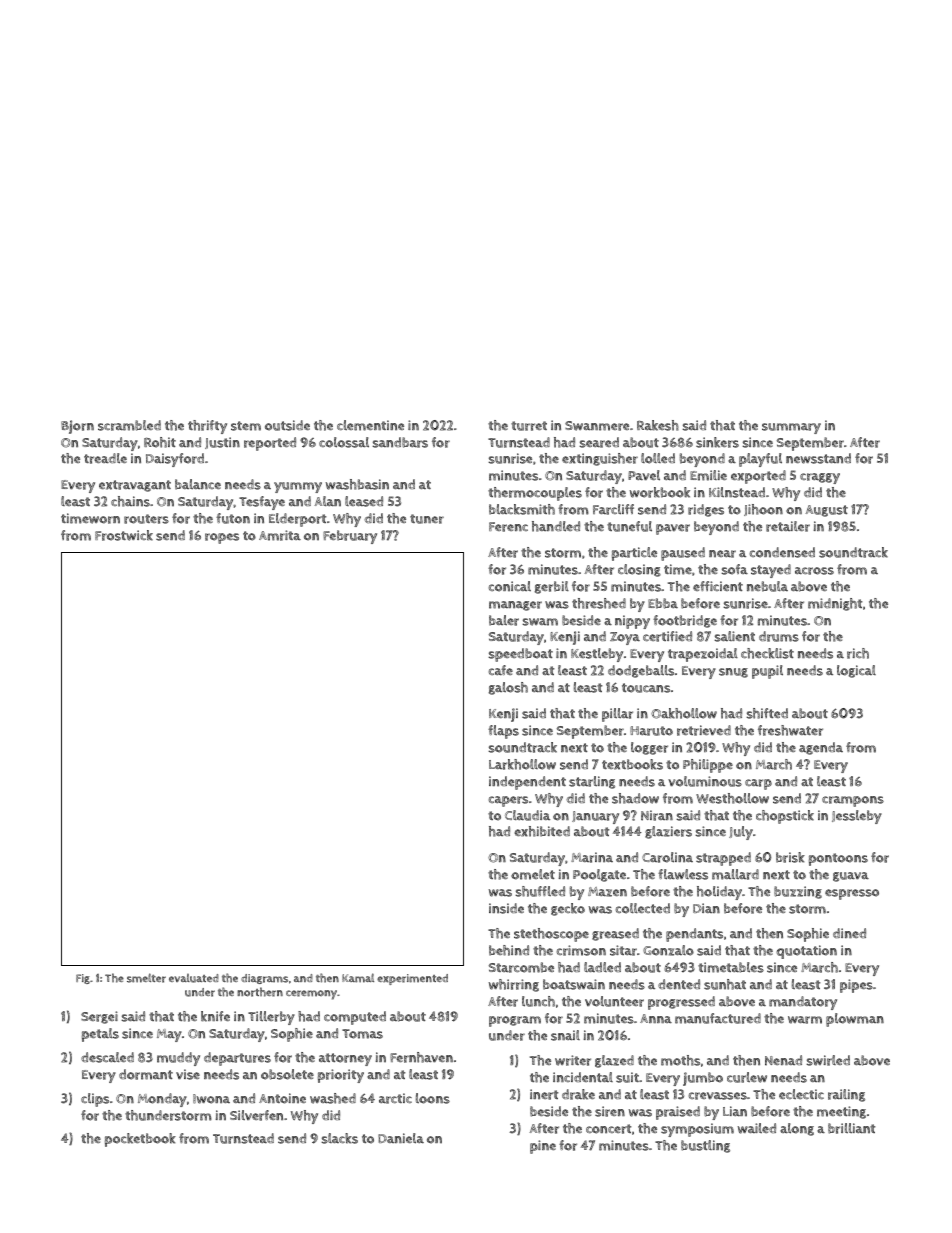 This image has height=1233, width=952. What do you see at coordinates (83, 979) in the image?
I see `Fig` at bounding box center [83, 979].
